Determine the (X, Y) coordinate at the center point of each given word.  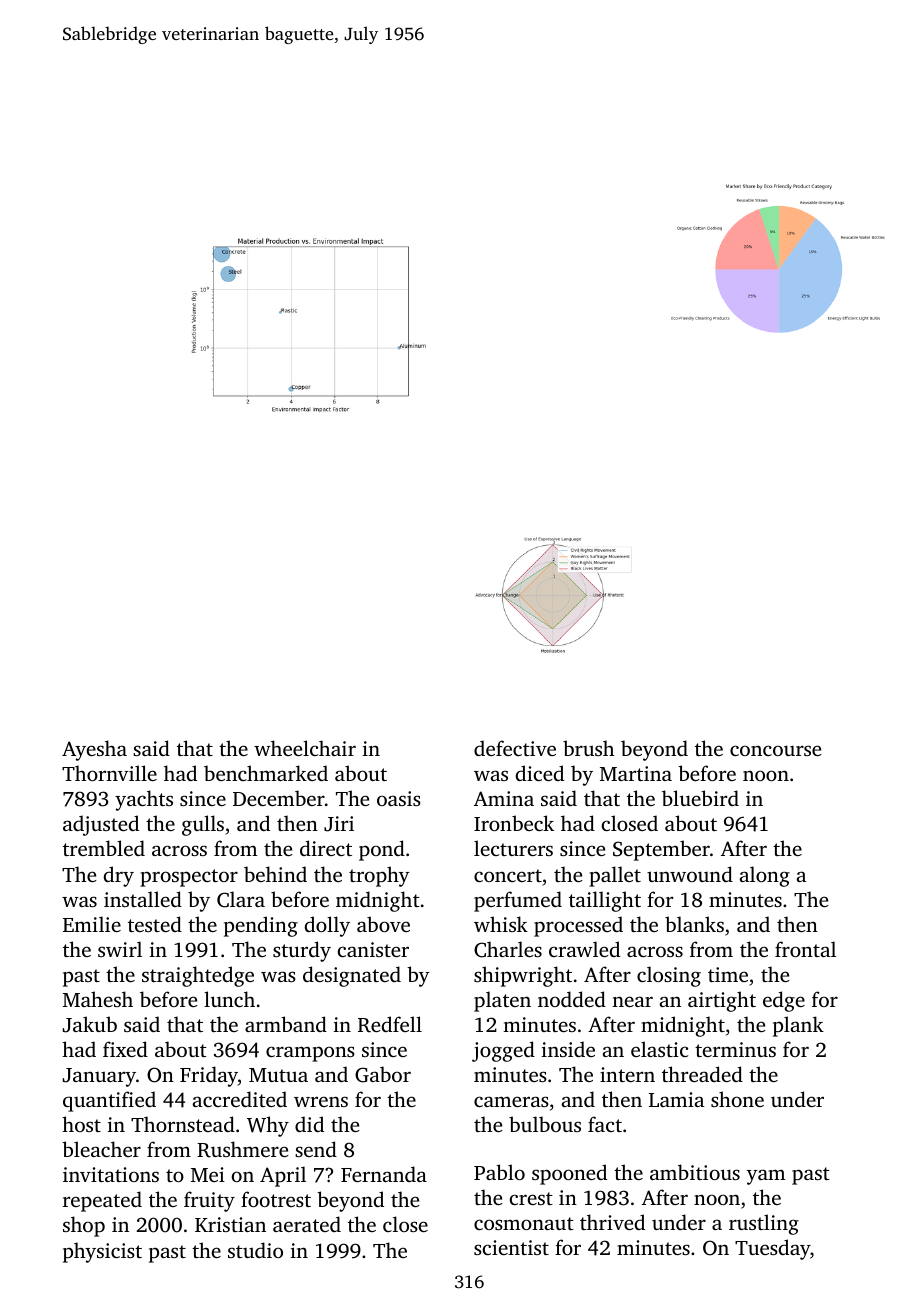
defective (515, 748)
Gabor (383, 1074)
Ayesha (94, 750)
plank (798, 1026)
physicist (102, 1252)
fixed (125, 1049)
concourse (776, 750)
